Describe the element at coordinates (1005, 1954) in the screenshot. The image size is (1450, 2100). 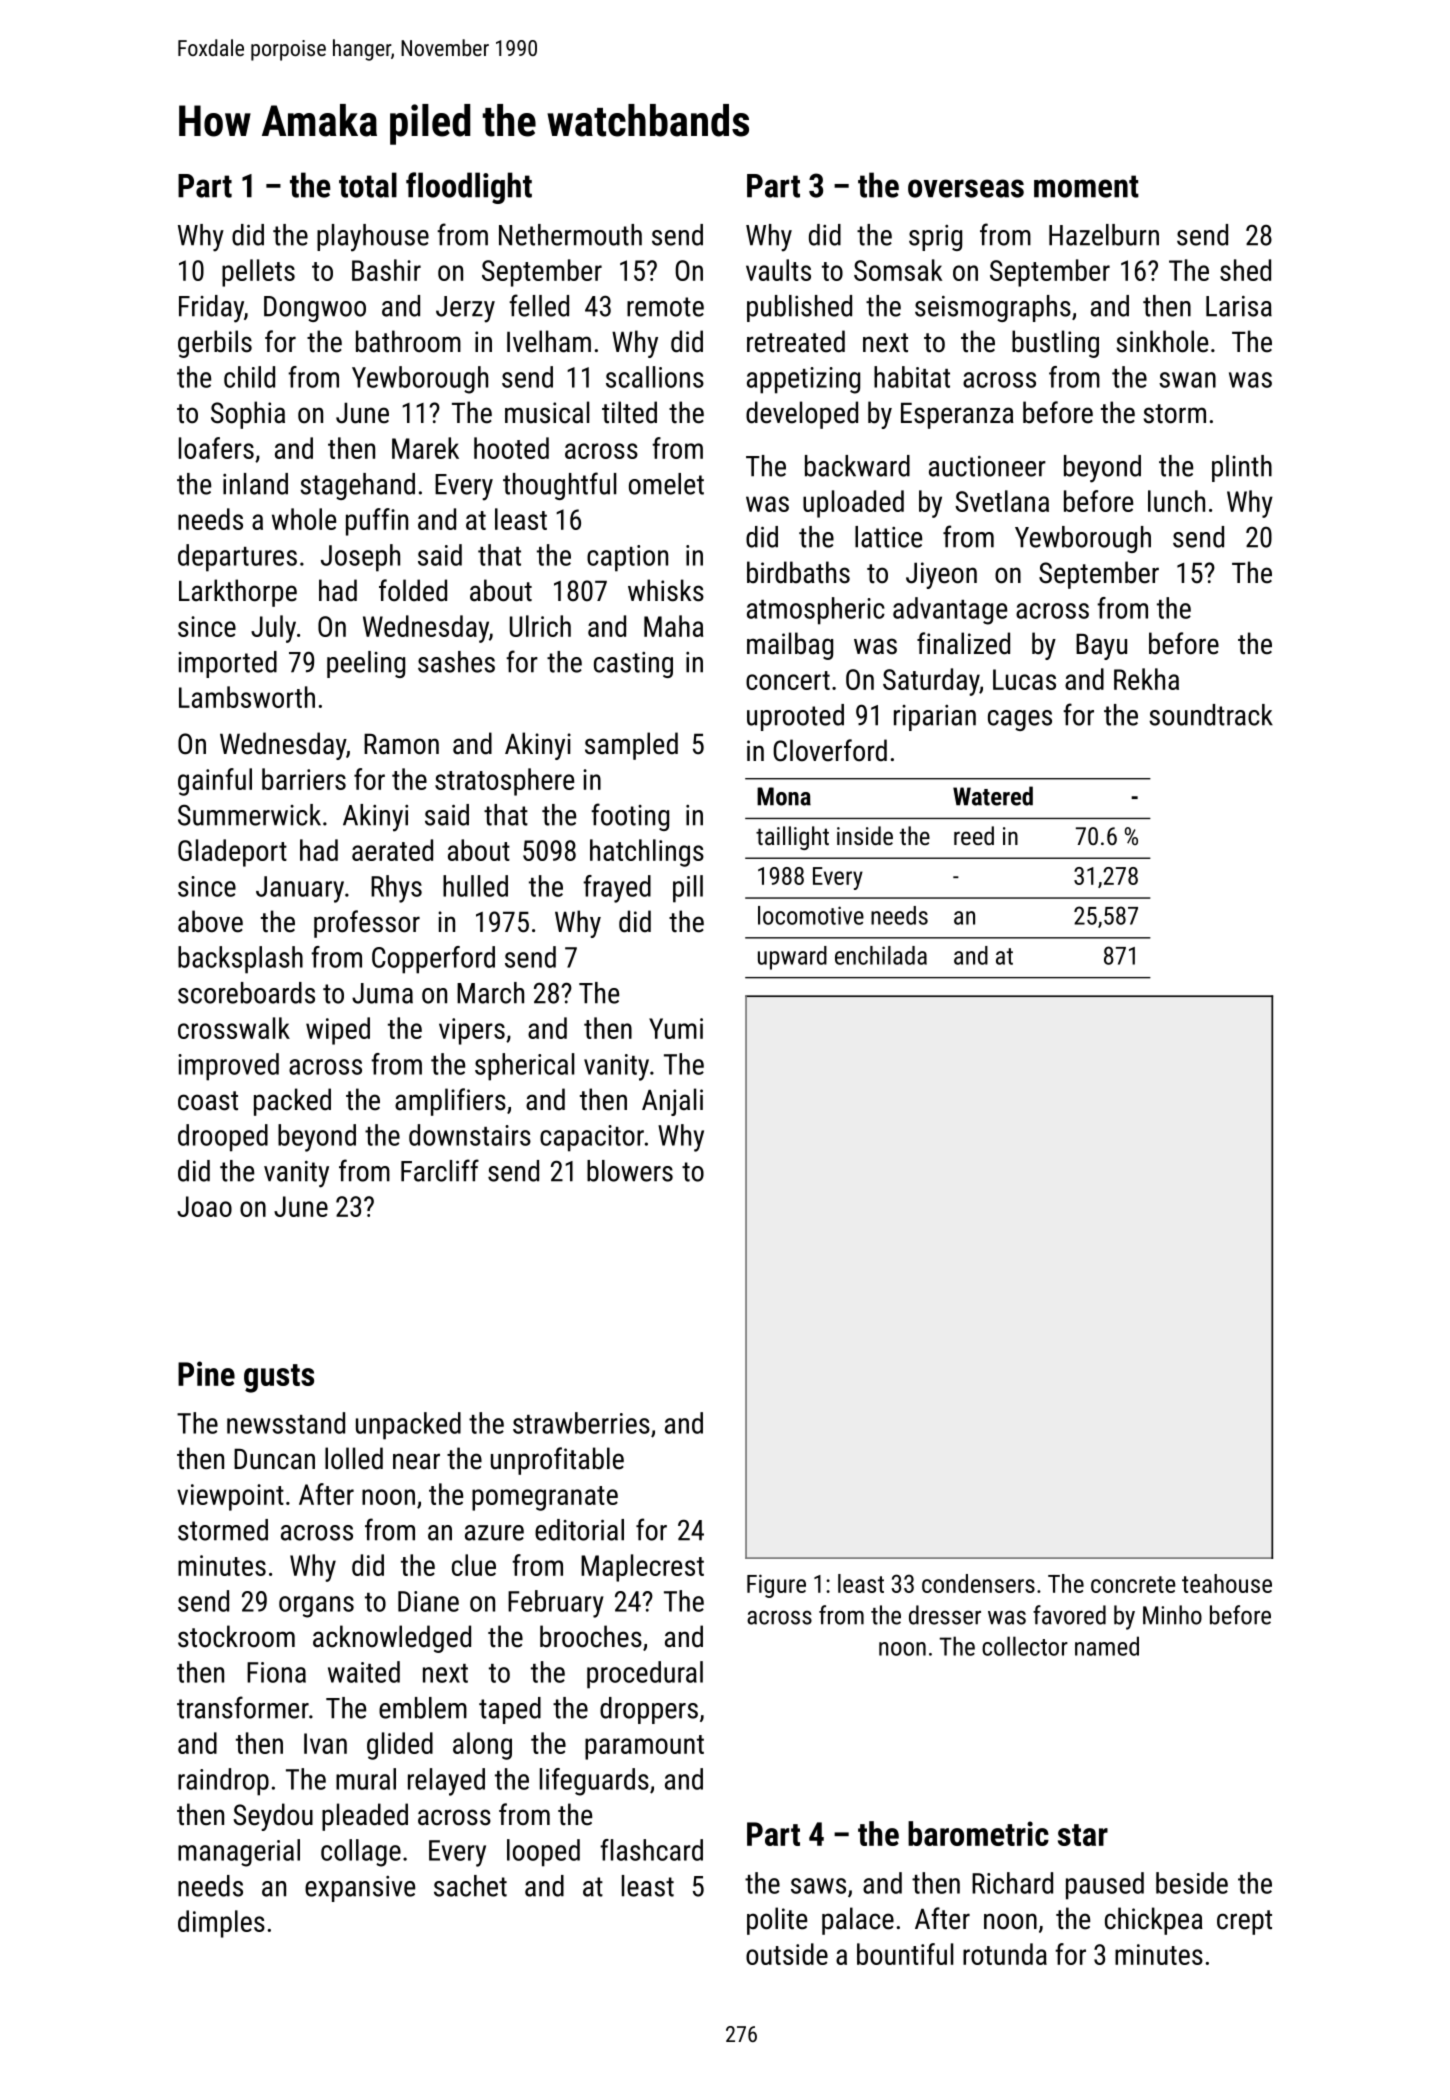
I see `rotunda` at that location.
